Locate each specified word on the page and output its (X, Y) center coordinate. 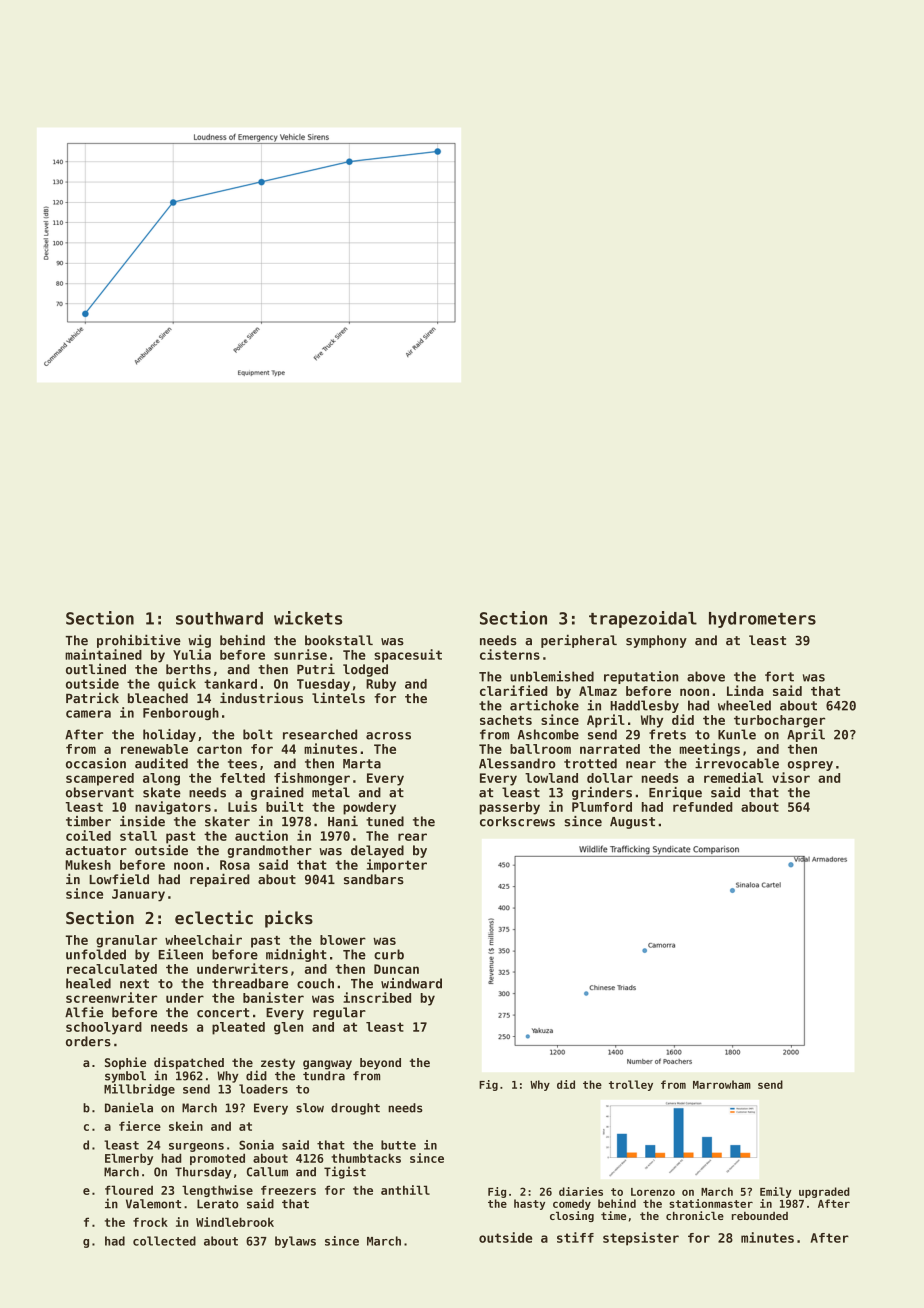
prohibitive (139, 641)
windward (411, 983)
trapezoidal (643, 619)
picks (289, 919)
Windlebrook (235, 1222)
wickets (308, 618)
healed (88, 983)
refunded (703, 807)
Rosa (235, 865)
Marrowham (722, 1084)
